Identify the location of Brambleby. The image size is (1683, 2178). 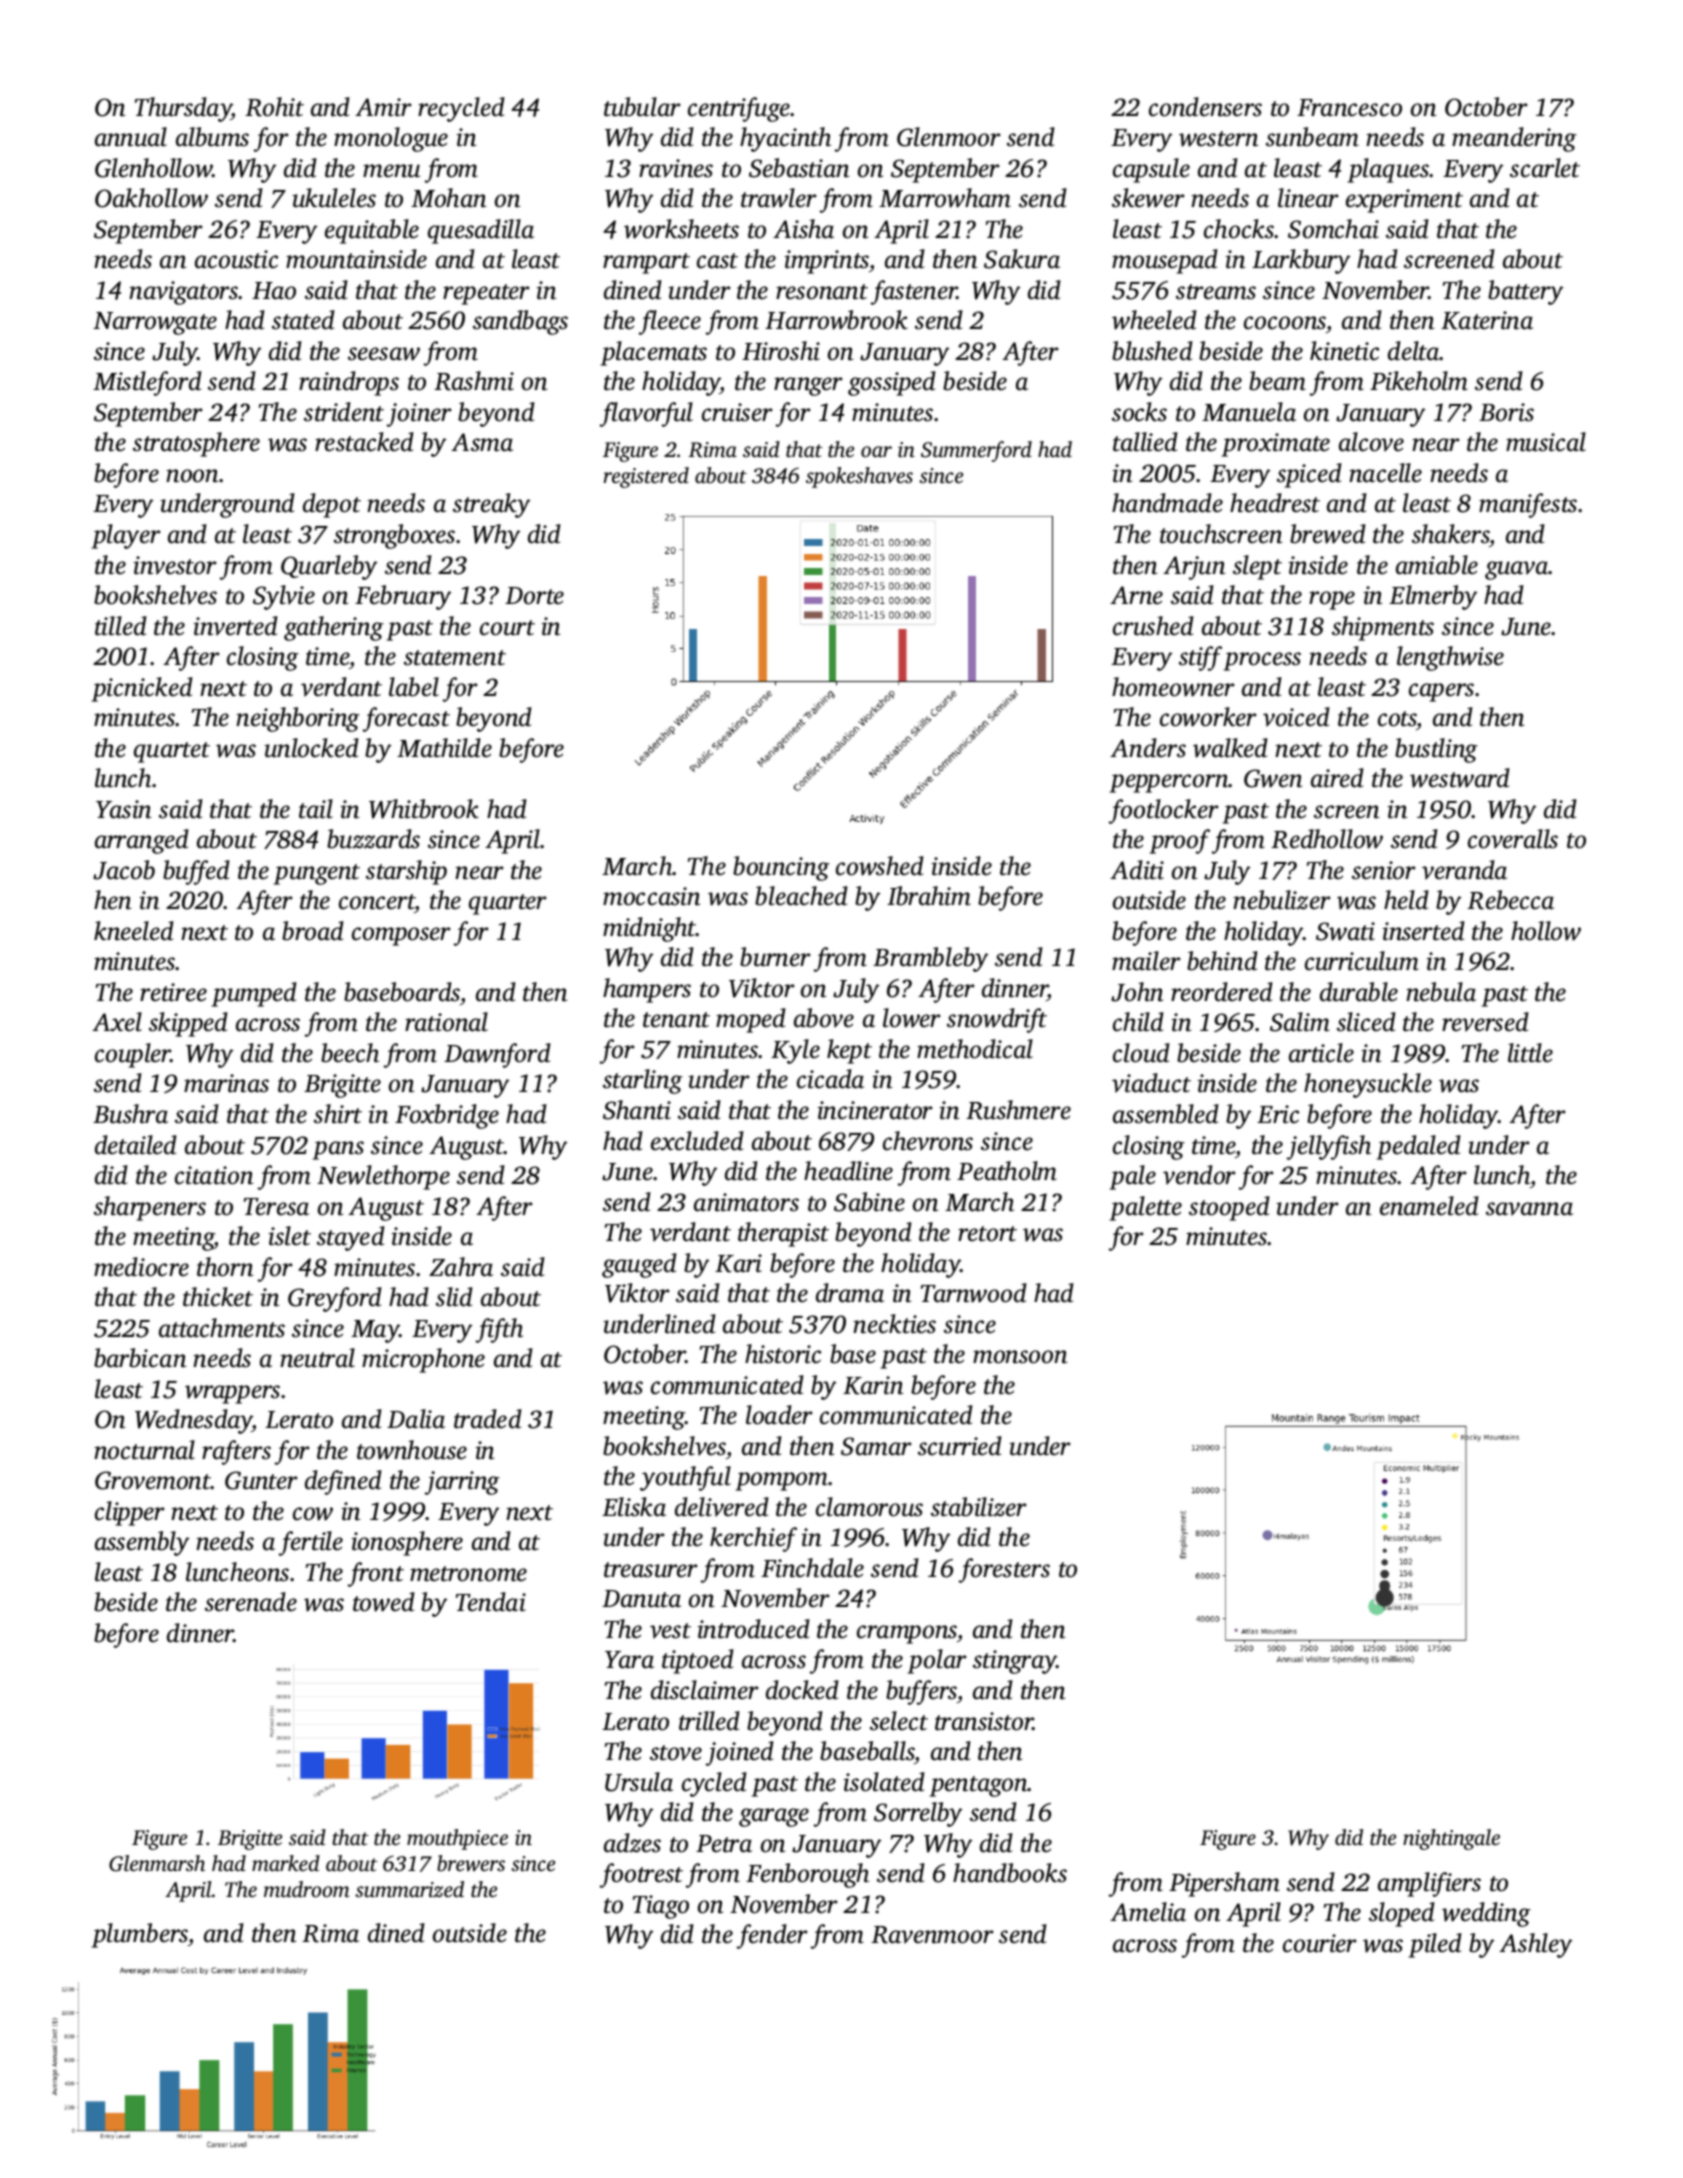
(930, 959).
